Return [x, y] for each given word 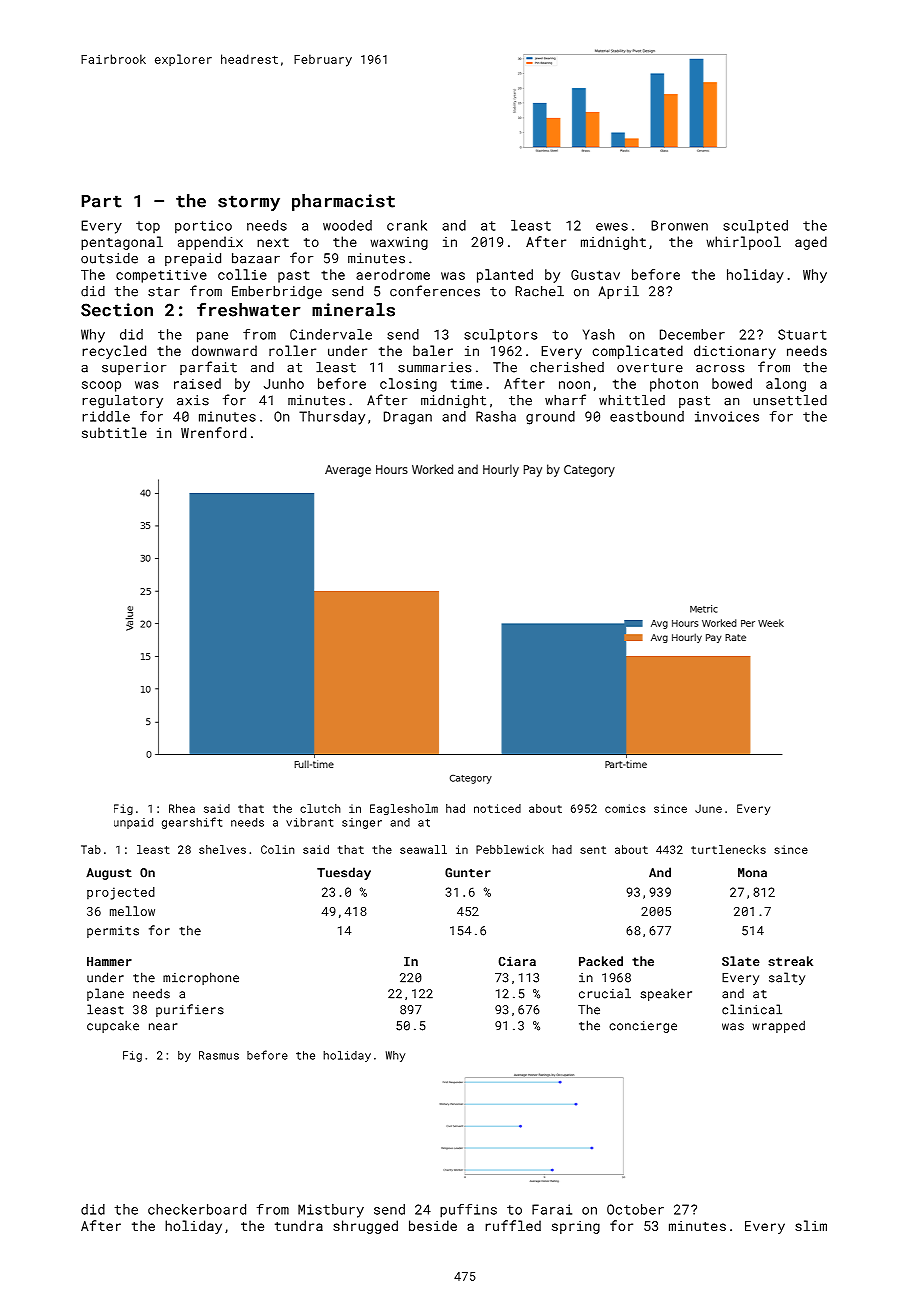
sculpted [755, 227]
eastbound [647, 416]
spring [576, 1227]
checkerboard [197, 1209]
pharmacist [343, 202]
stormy [249, 203]
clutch [320, 808]
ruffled [513, 1225]
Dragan [408, 418]
